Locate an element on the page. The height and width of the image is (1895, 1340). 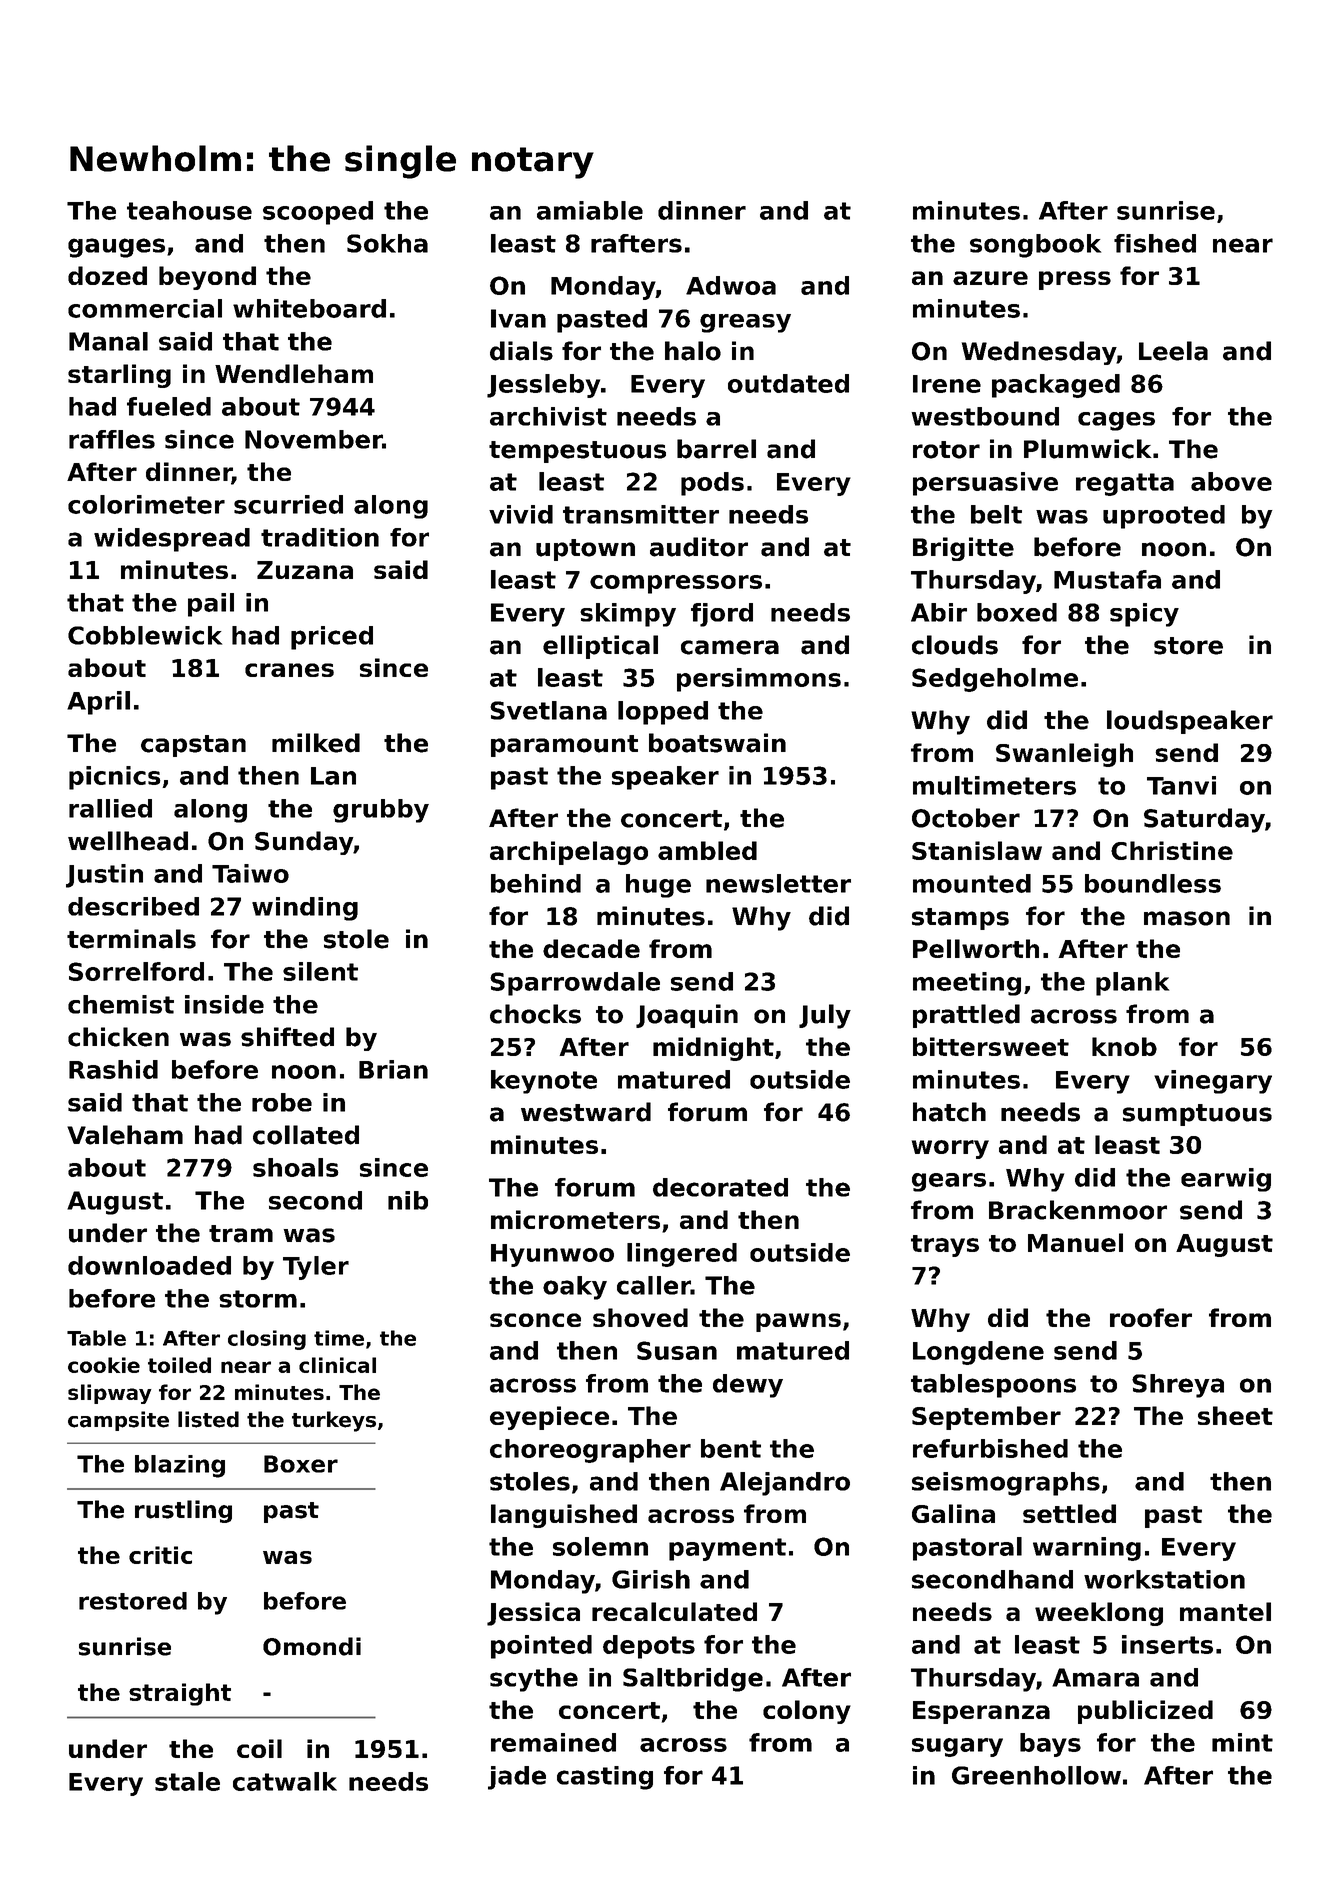
tram is located at coordinates (241, 1234).
